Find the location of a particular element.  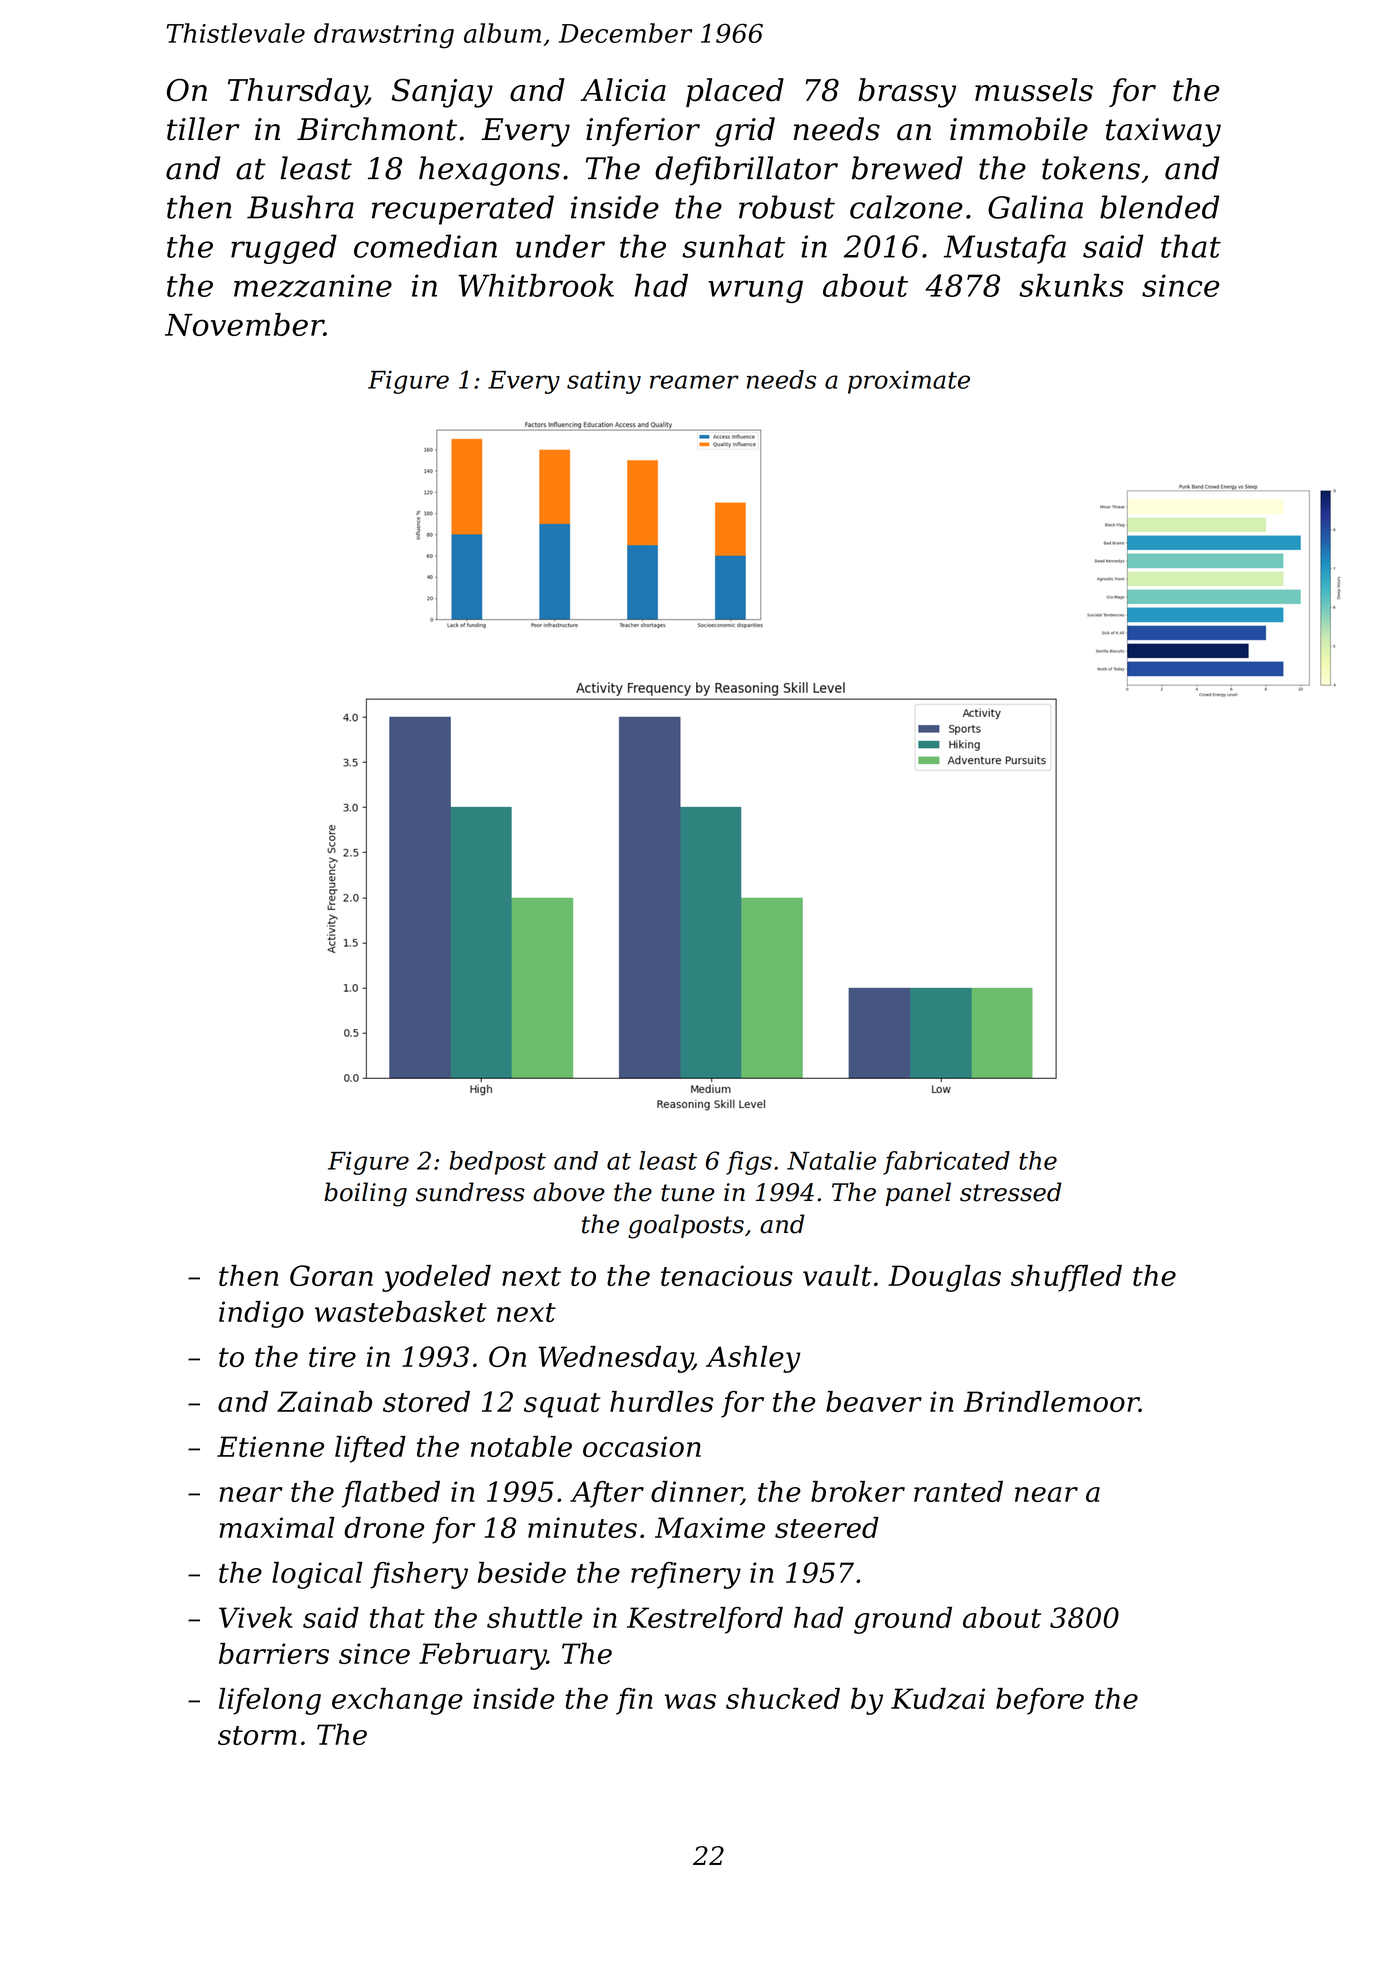

boiling is located at coordinates (365, 1194).
